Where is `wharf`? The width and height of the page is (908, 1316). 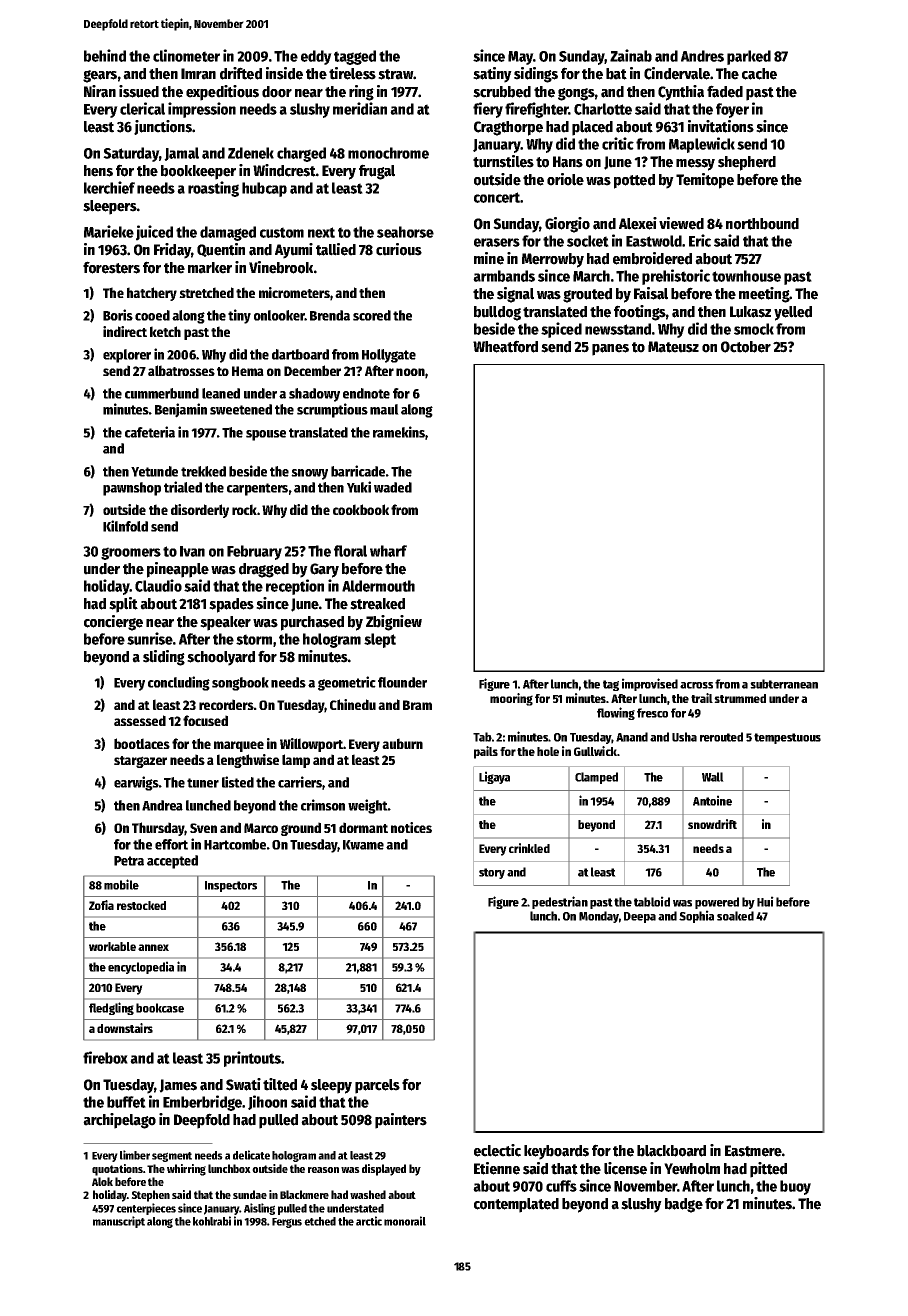
wharf is located at coordinates (388, 551).
